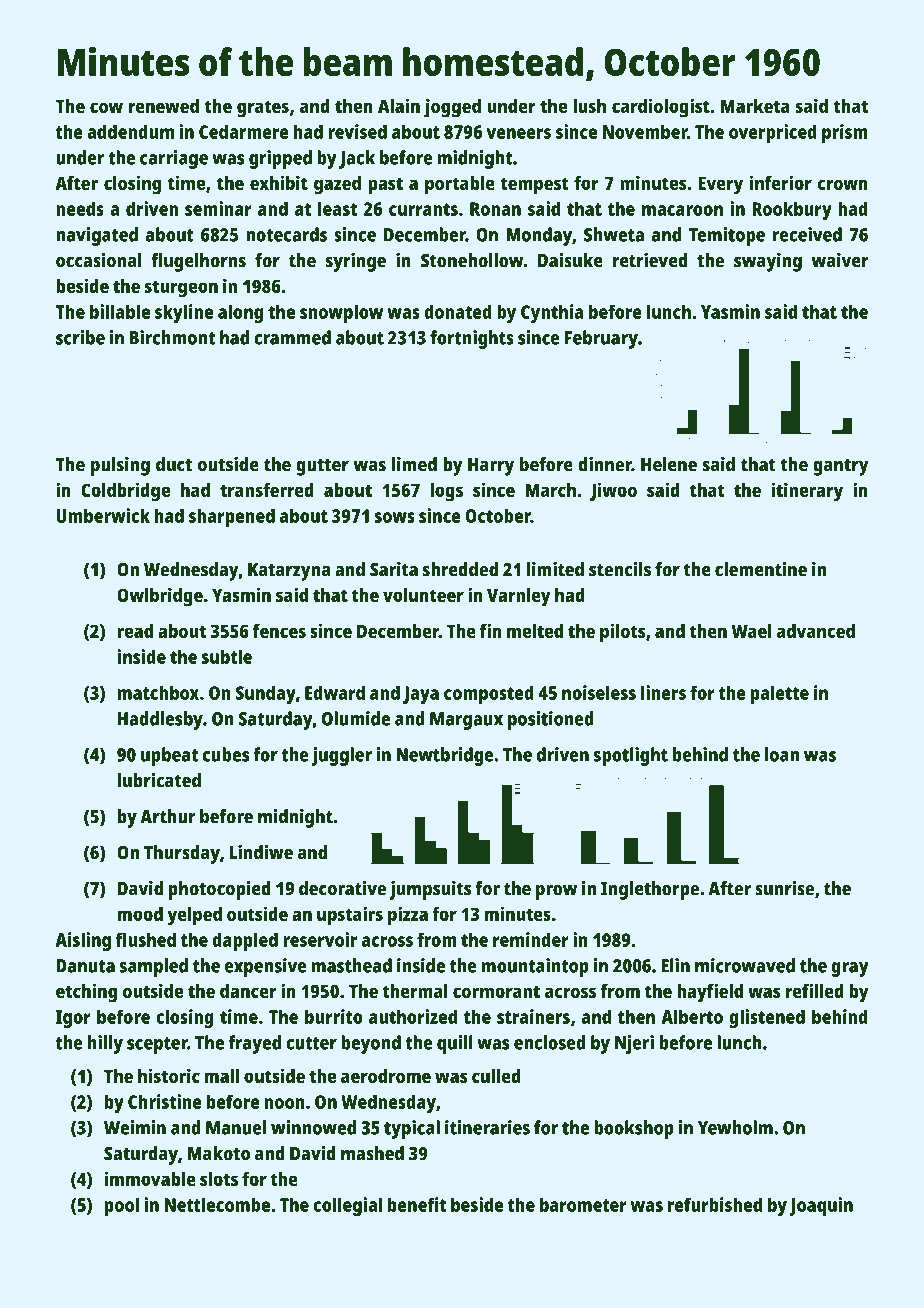 This screenshot has height=1308, width=924. I want to click on renewed, so click(164, 106).
